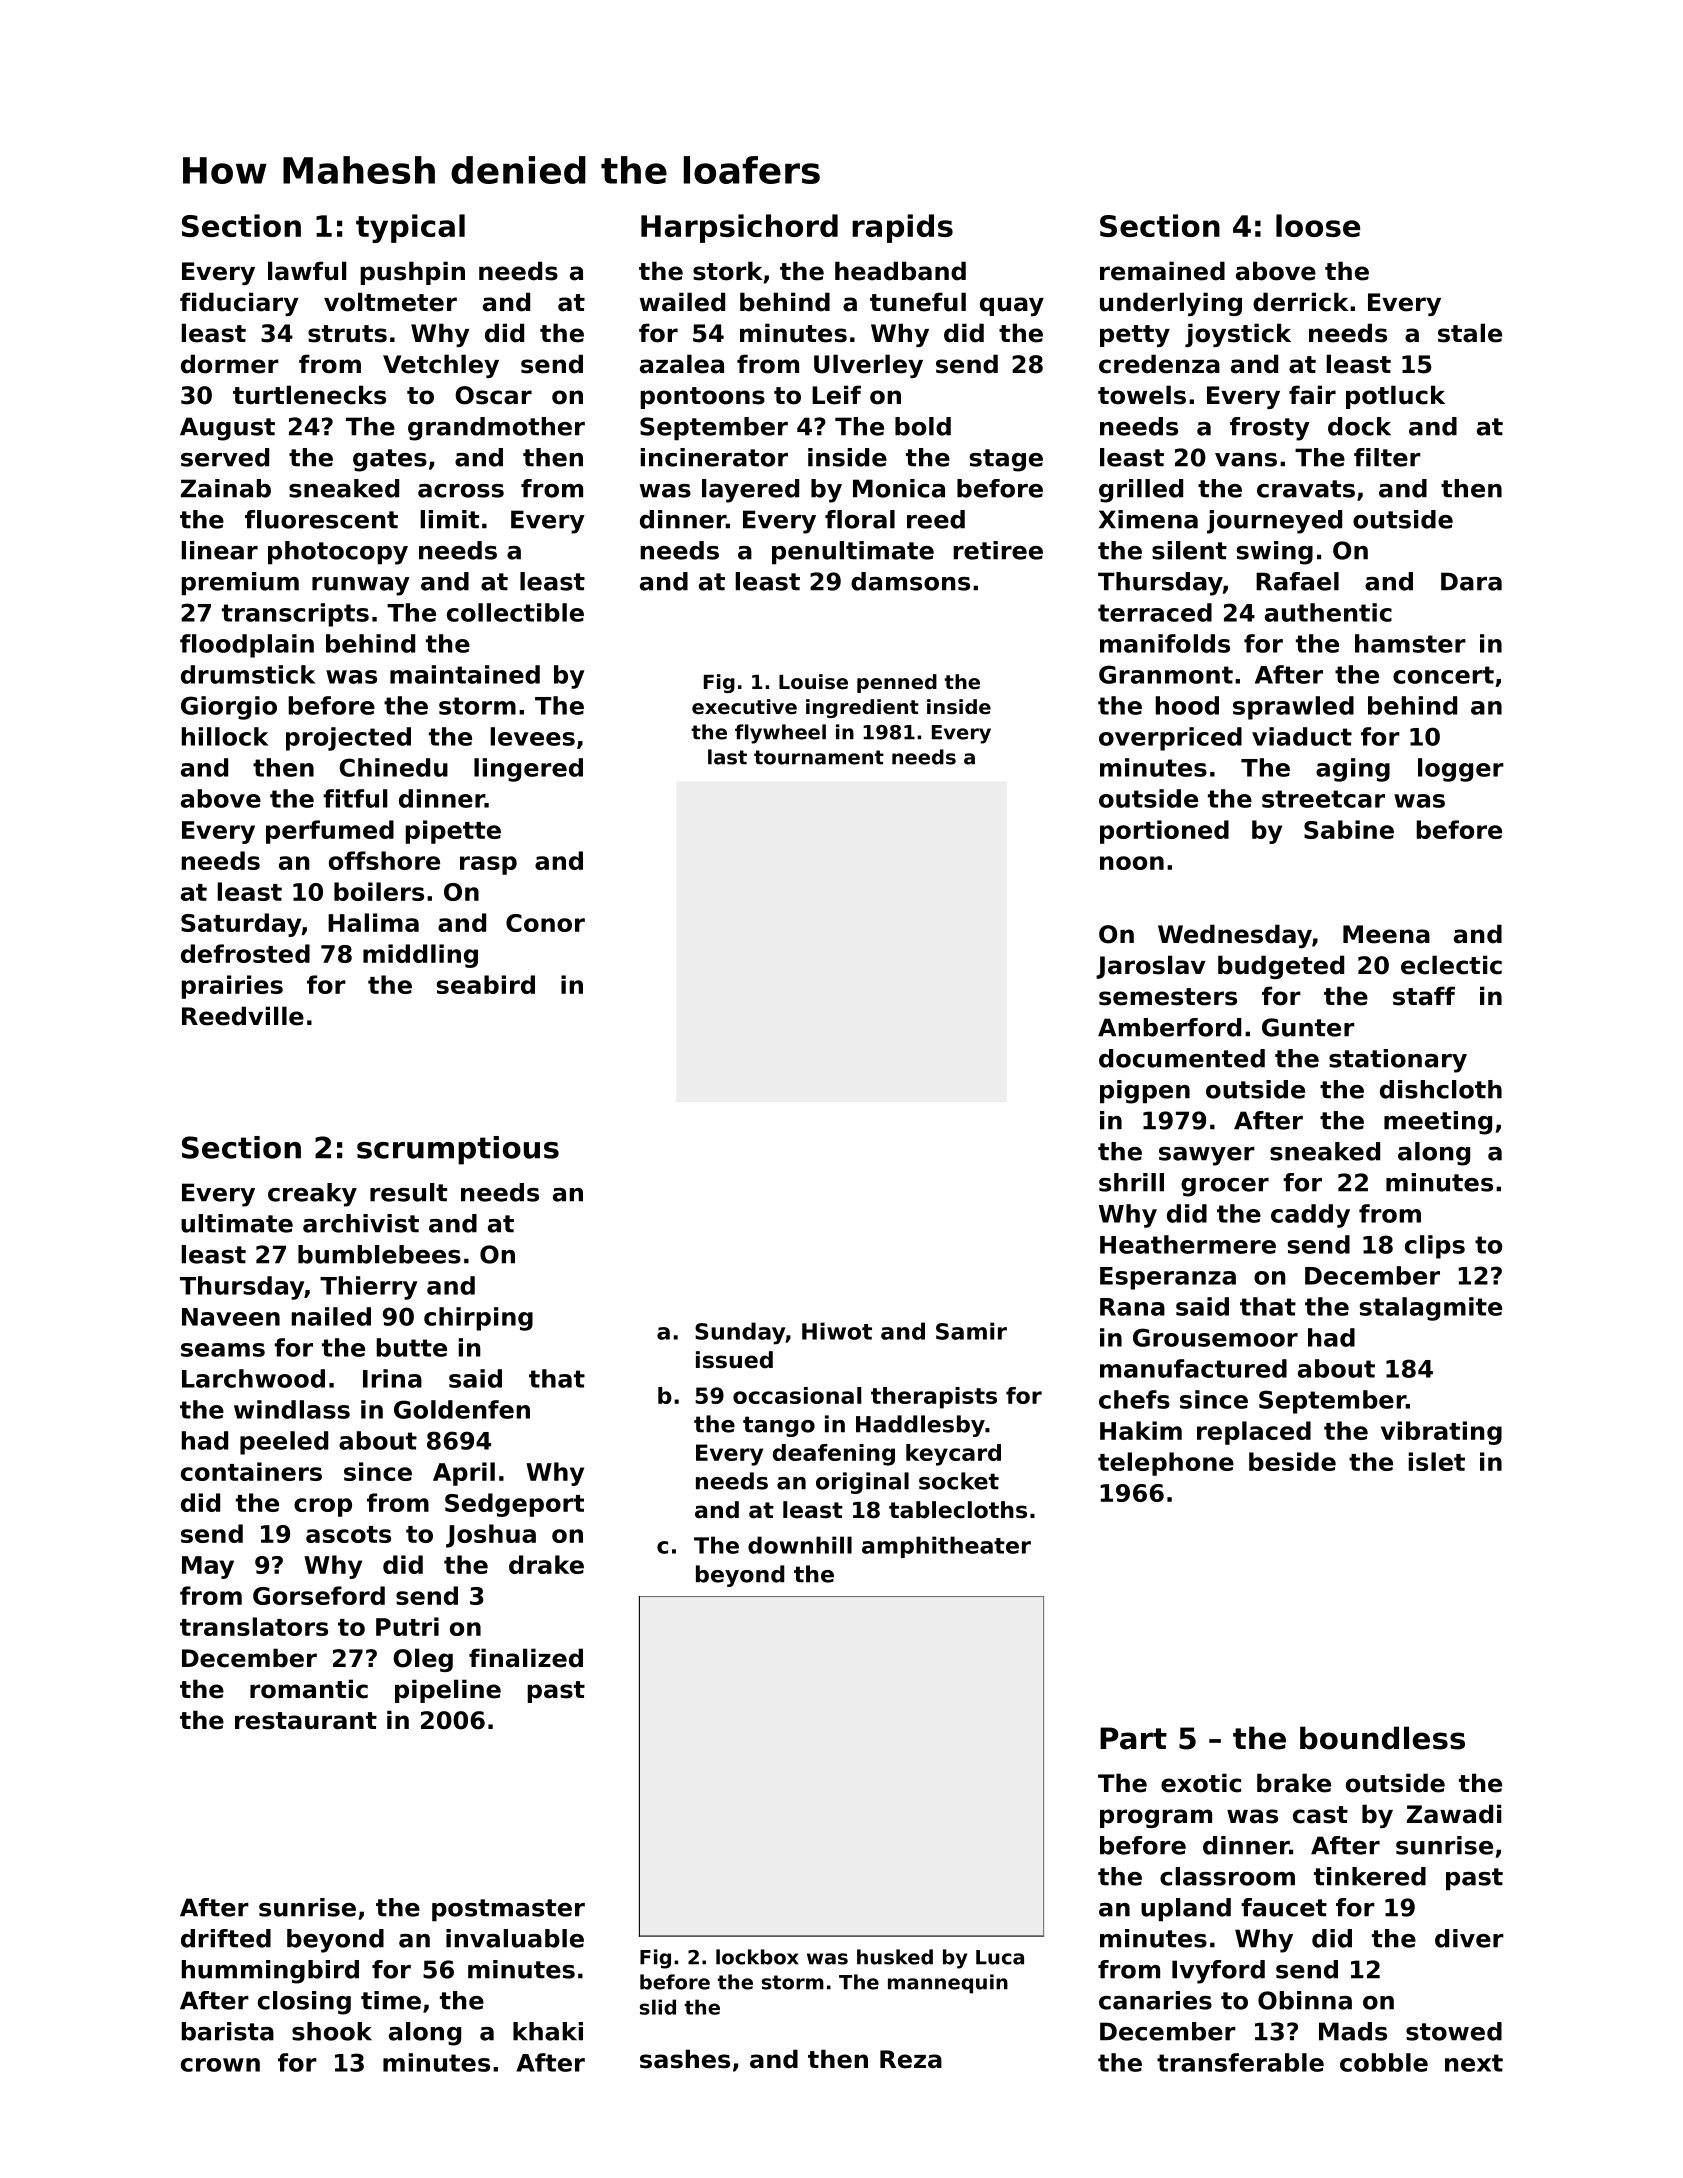 This document has width=1683, height=2178. I want to click on rapids, so click(902, 228).
